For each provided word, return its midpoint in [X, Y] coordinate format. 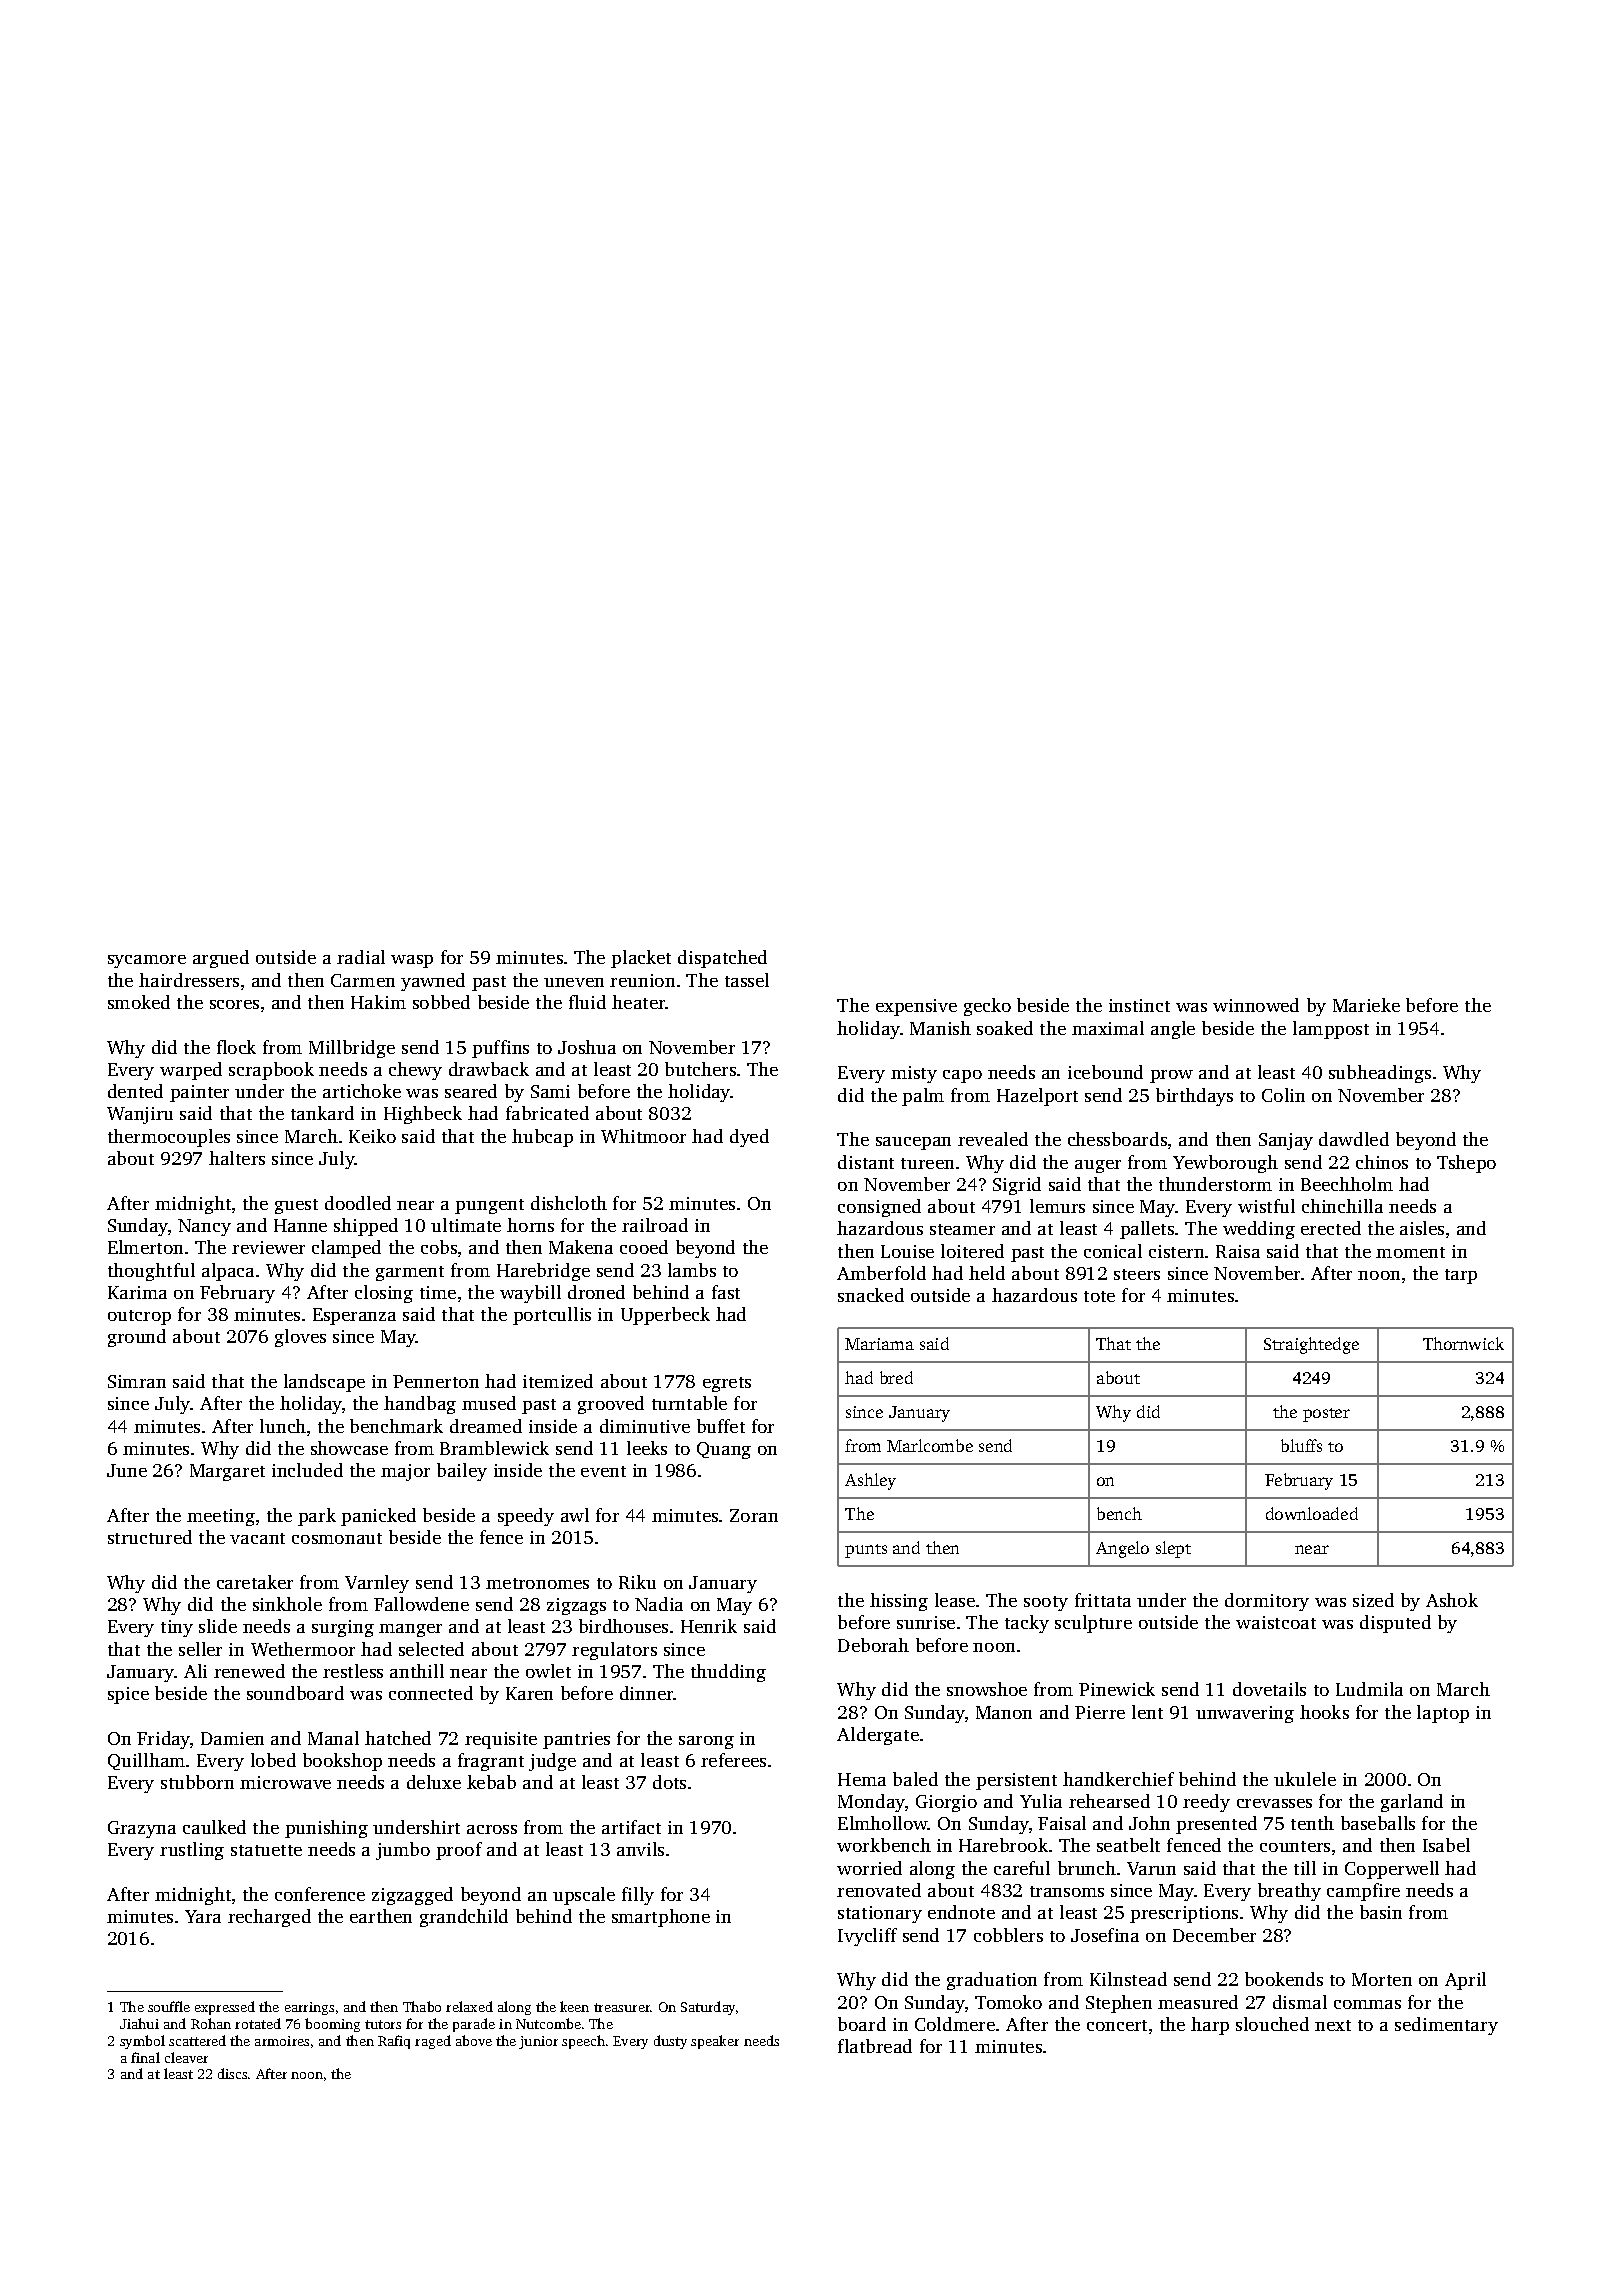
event [603, 1471]
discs [232, 2073]
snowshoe [987, 1689]
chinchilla [1342, 1206]
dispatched [722, 959]
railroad [655, 1225]
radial [361, 957]
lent [1147, 1712]
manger [410, 1630]
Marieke [1366, 1005]
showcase [349, 1448]
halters [237, 1158]
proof [459, 1851]
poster [1326, 1415]
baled [915, 1779]
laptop [1443, 1714]
